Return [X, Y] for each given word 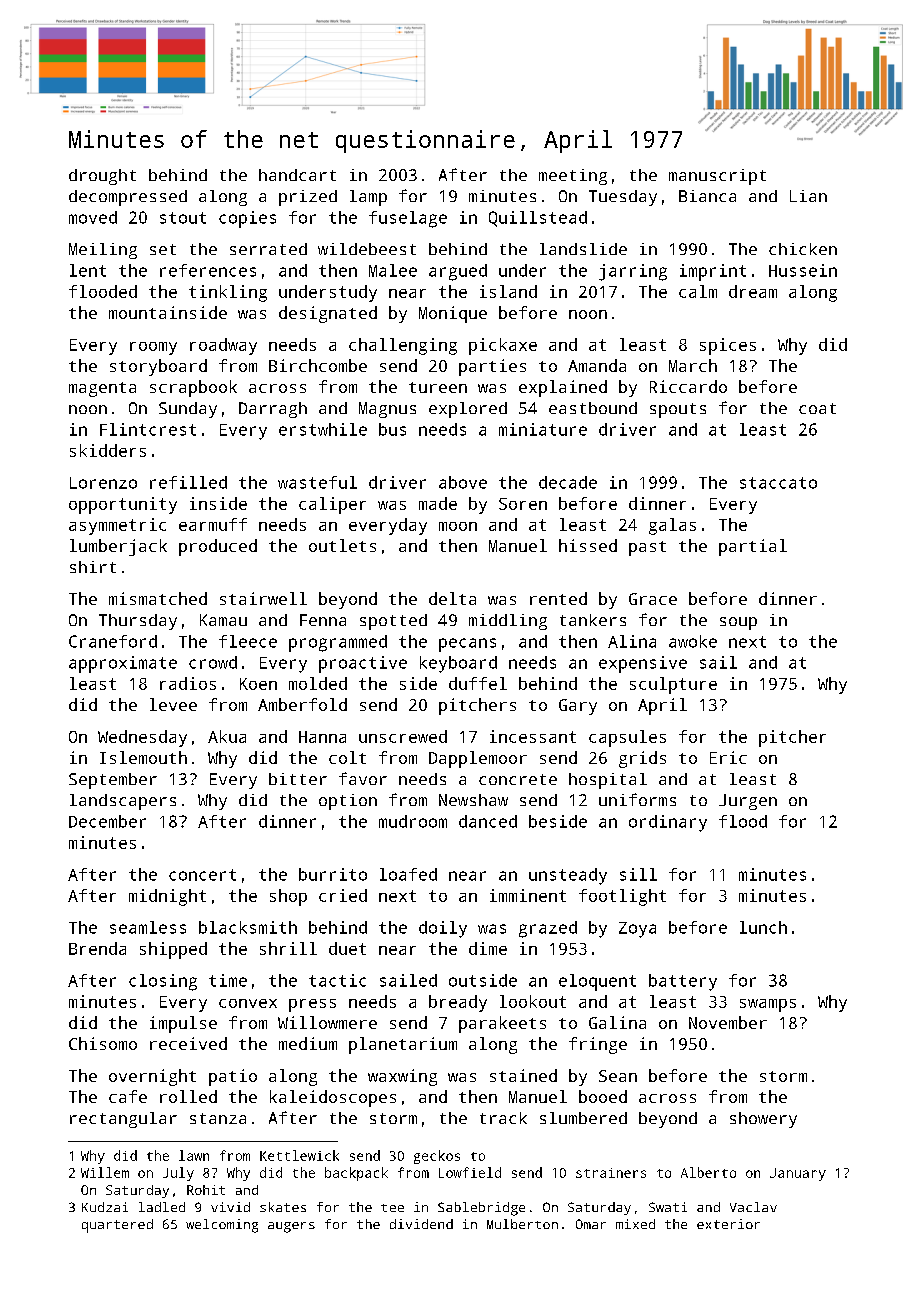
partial [753, 547]
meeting [573, 177]
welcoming [222, 1226]
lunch [763, 927]
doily [443, 929]
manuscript [717, 177]
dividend [421, 1224]
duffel [478, 683]
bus [392, 429]
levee [173, 704]
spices [728, 346]
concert [202, 875]
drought [102, 177]
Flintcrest [148, 429]
